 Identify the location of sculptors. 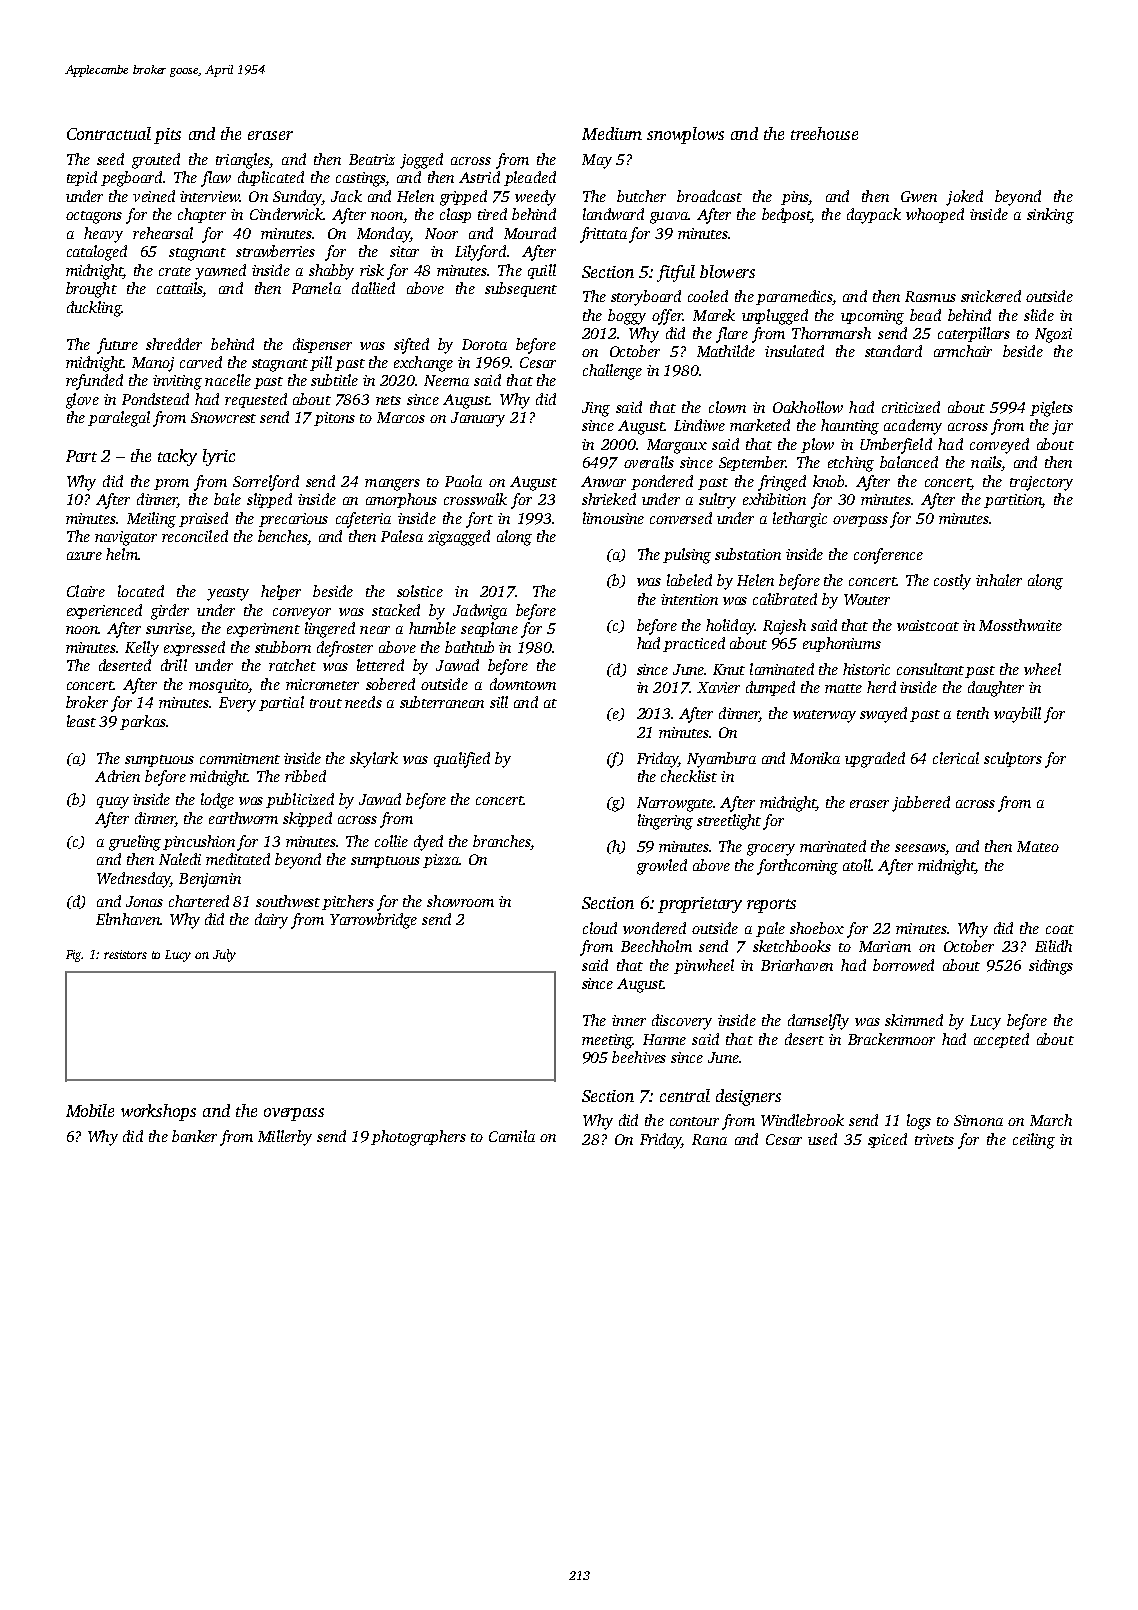
(1013, 759).
